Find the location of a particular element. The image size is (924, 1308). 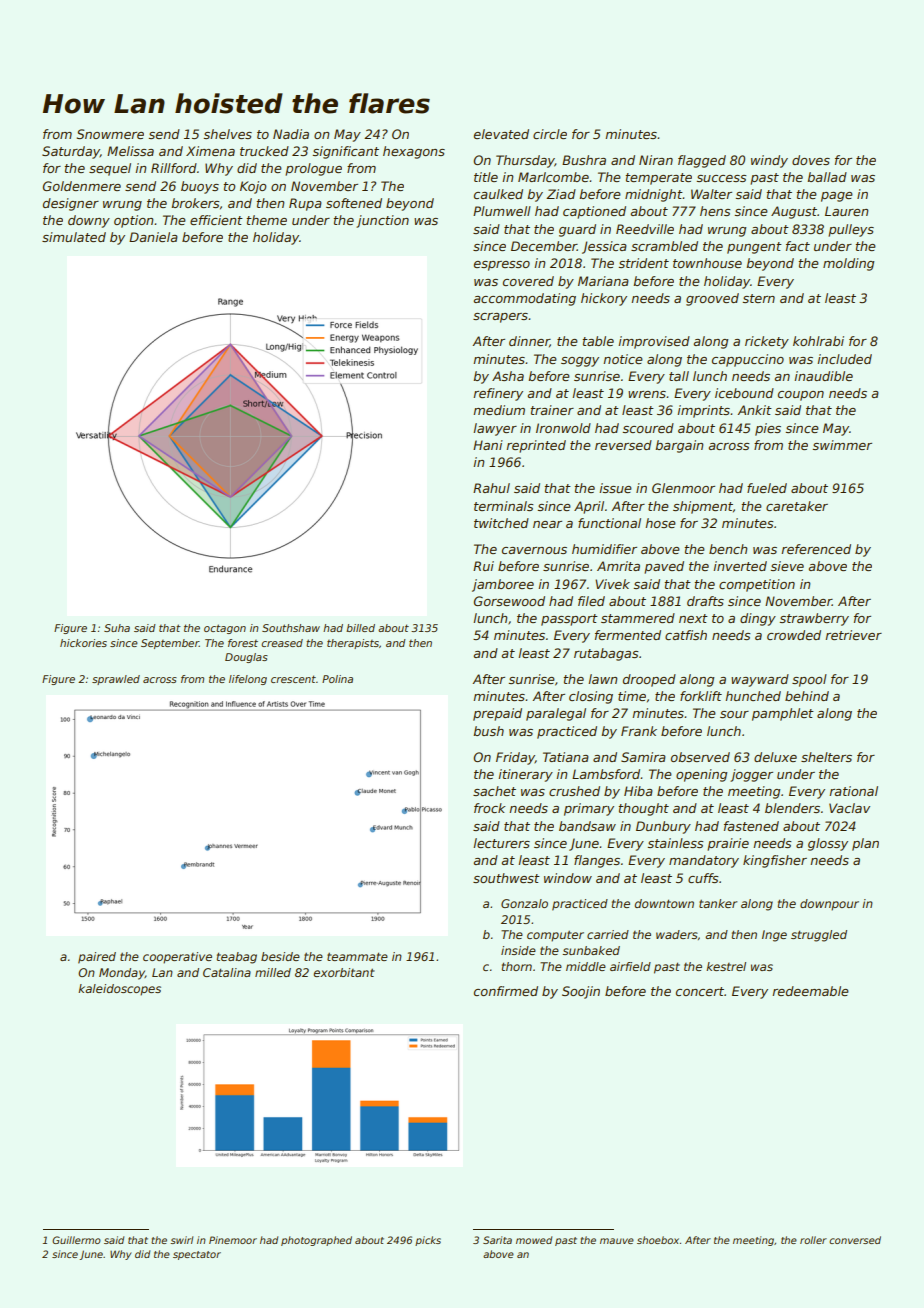

downpour is located at coordinates (829, 905).
